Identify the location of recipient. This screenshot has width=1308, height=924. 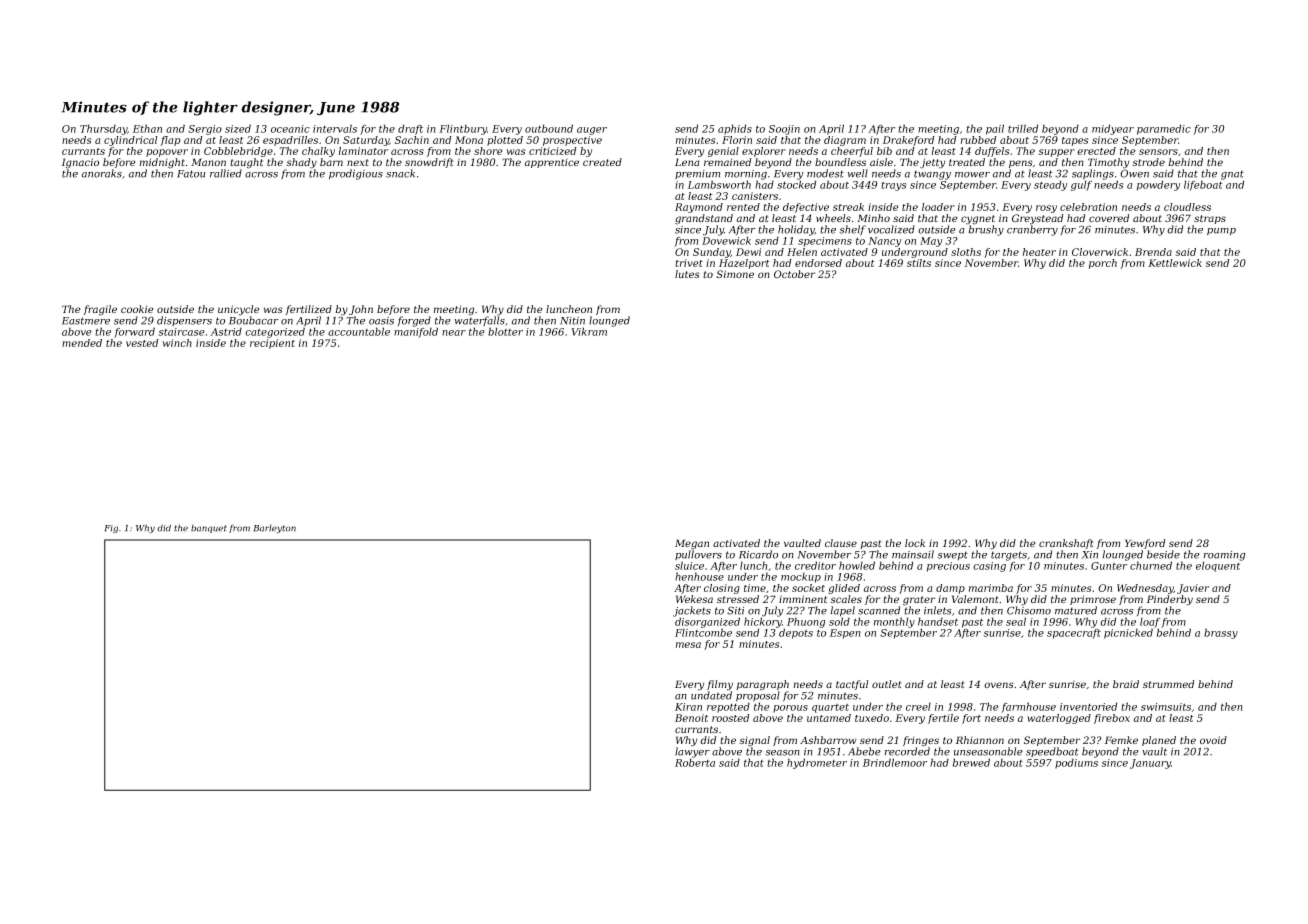
(272, 344).
